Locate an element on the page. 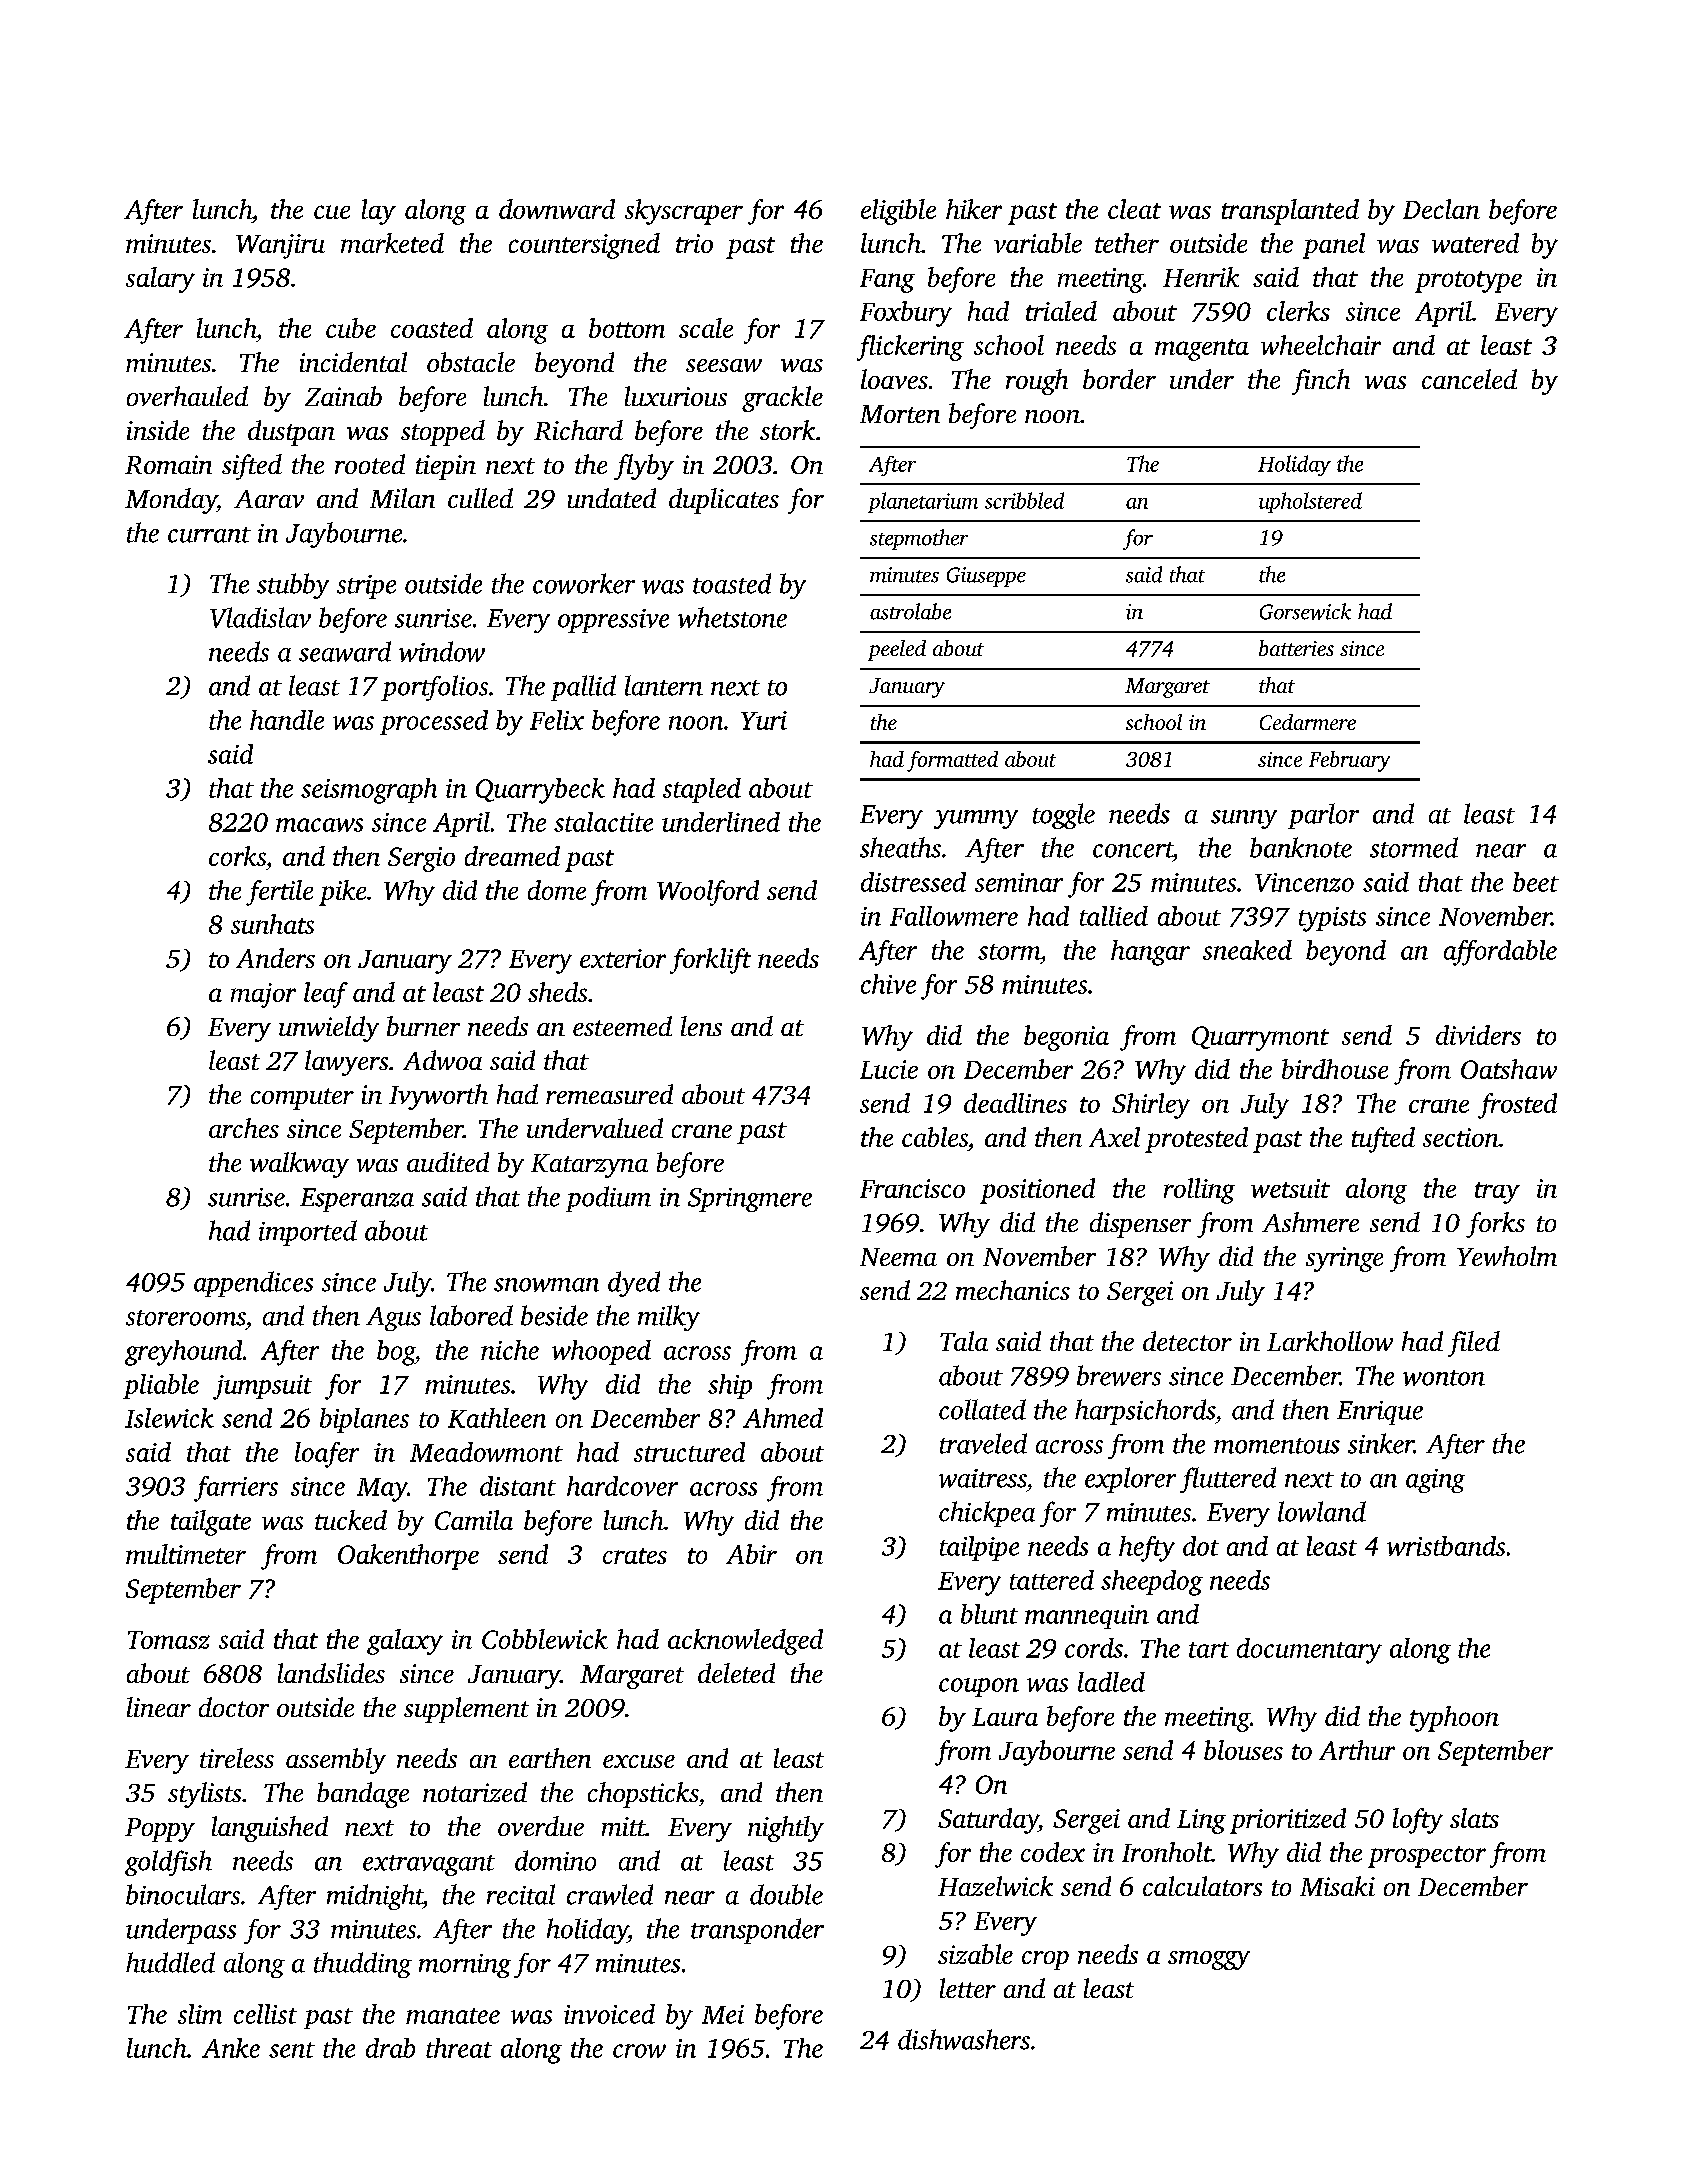  Declan is located at coordinates (1441, 209).
